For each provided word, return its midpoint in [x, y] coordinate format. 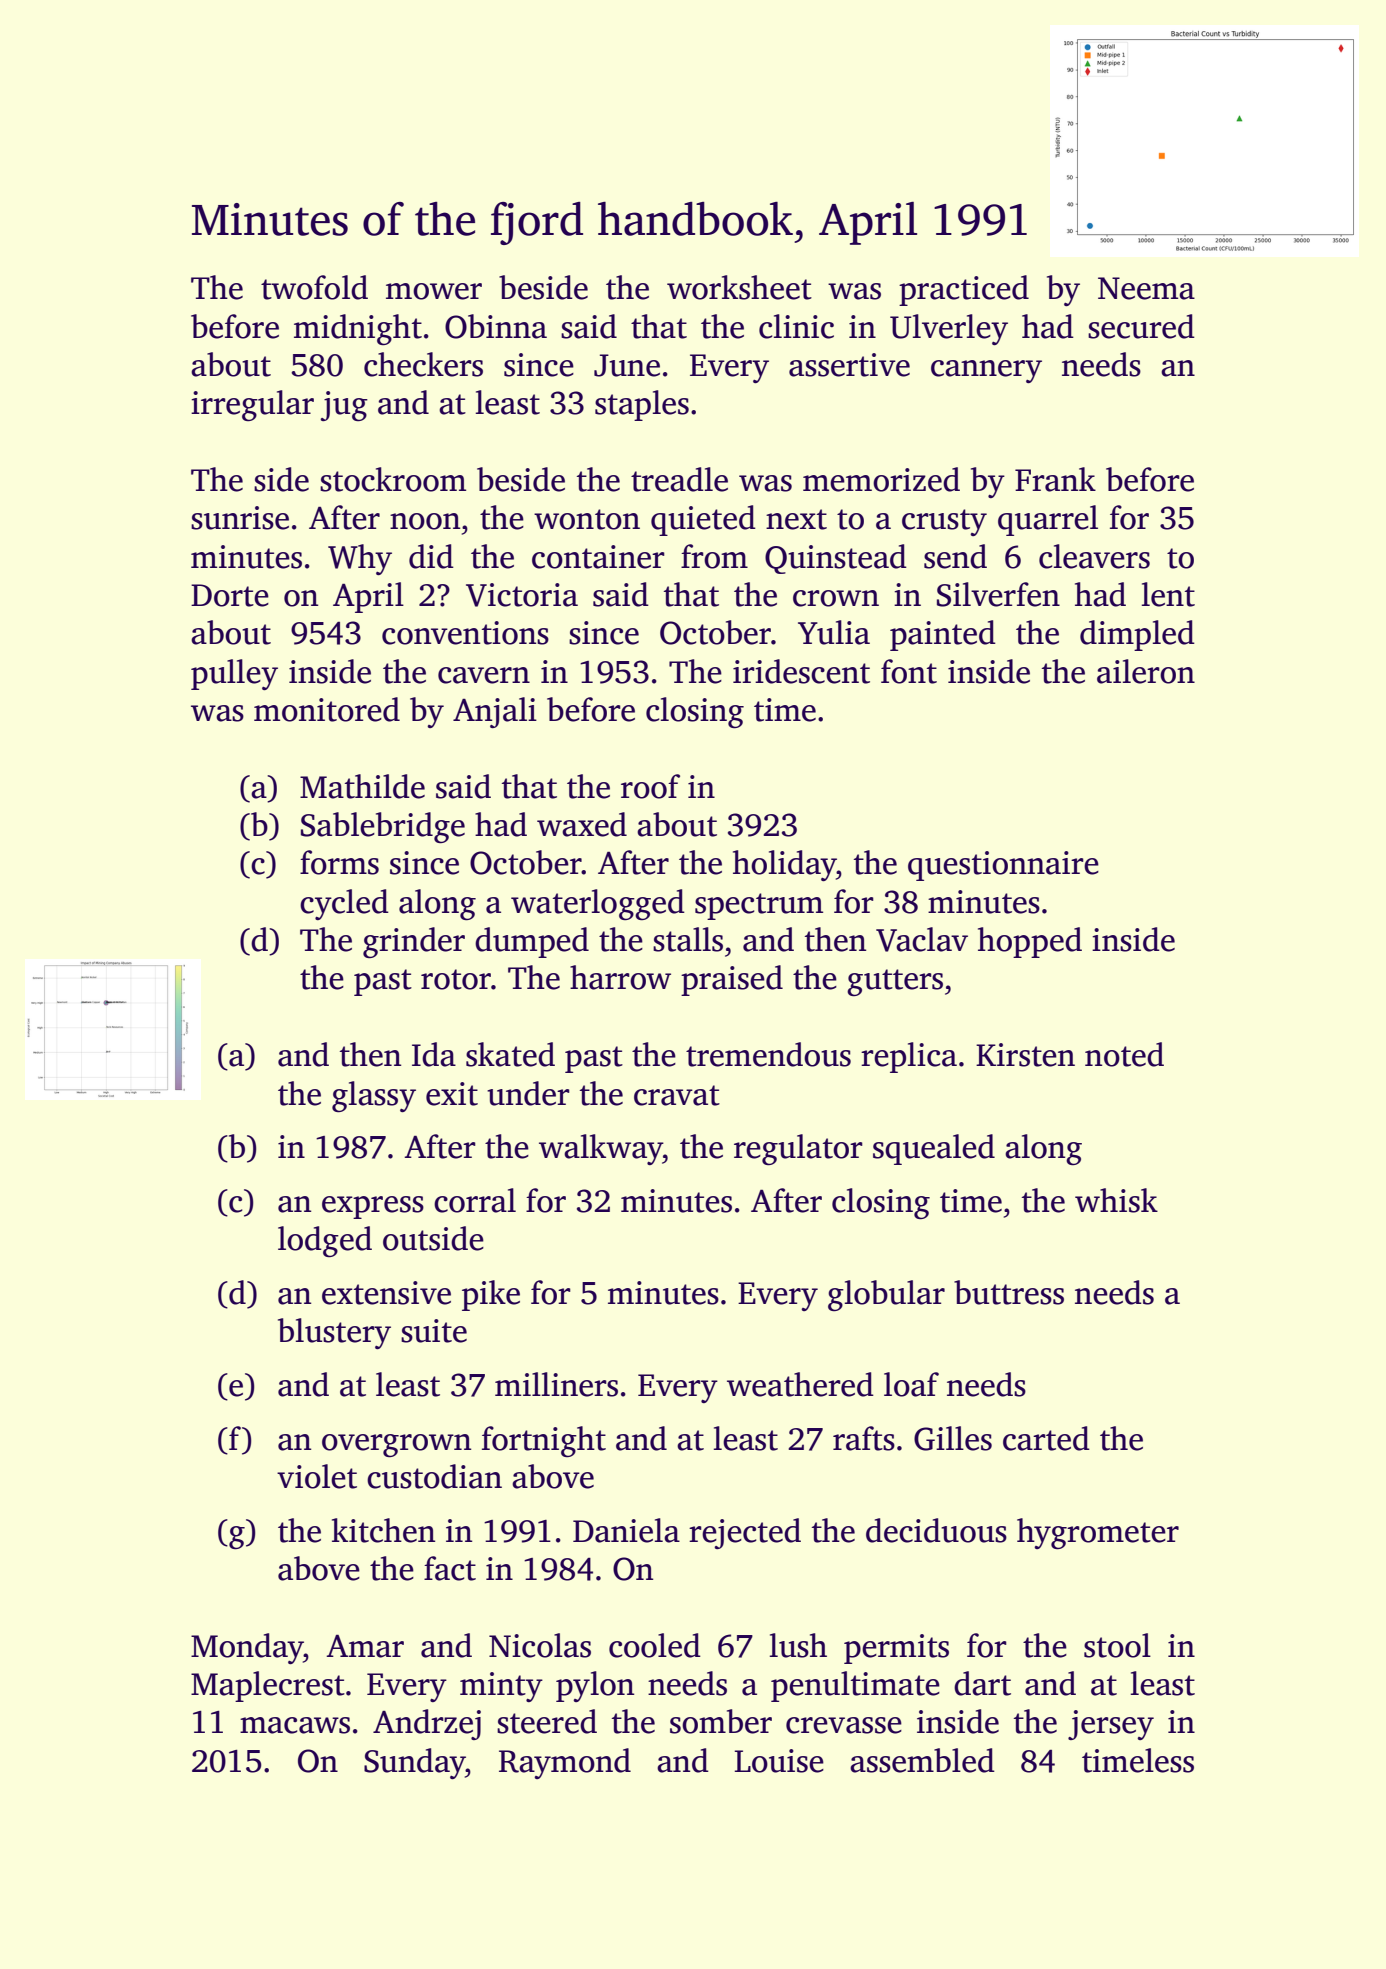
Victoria [522, 595]
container [598, 557]
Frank [1055, 479]
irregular [252, 405]
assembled [922, 1760]
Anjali [495, 712]
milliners [556, 1384]
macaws [295, 1725]
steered [547, 1721]
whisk [1116, 1200]
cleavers [1094, 556]
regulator [798, 1150]
